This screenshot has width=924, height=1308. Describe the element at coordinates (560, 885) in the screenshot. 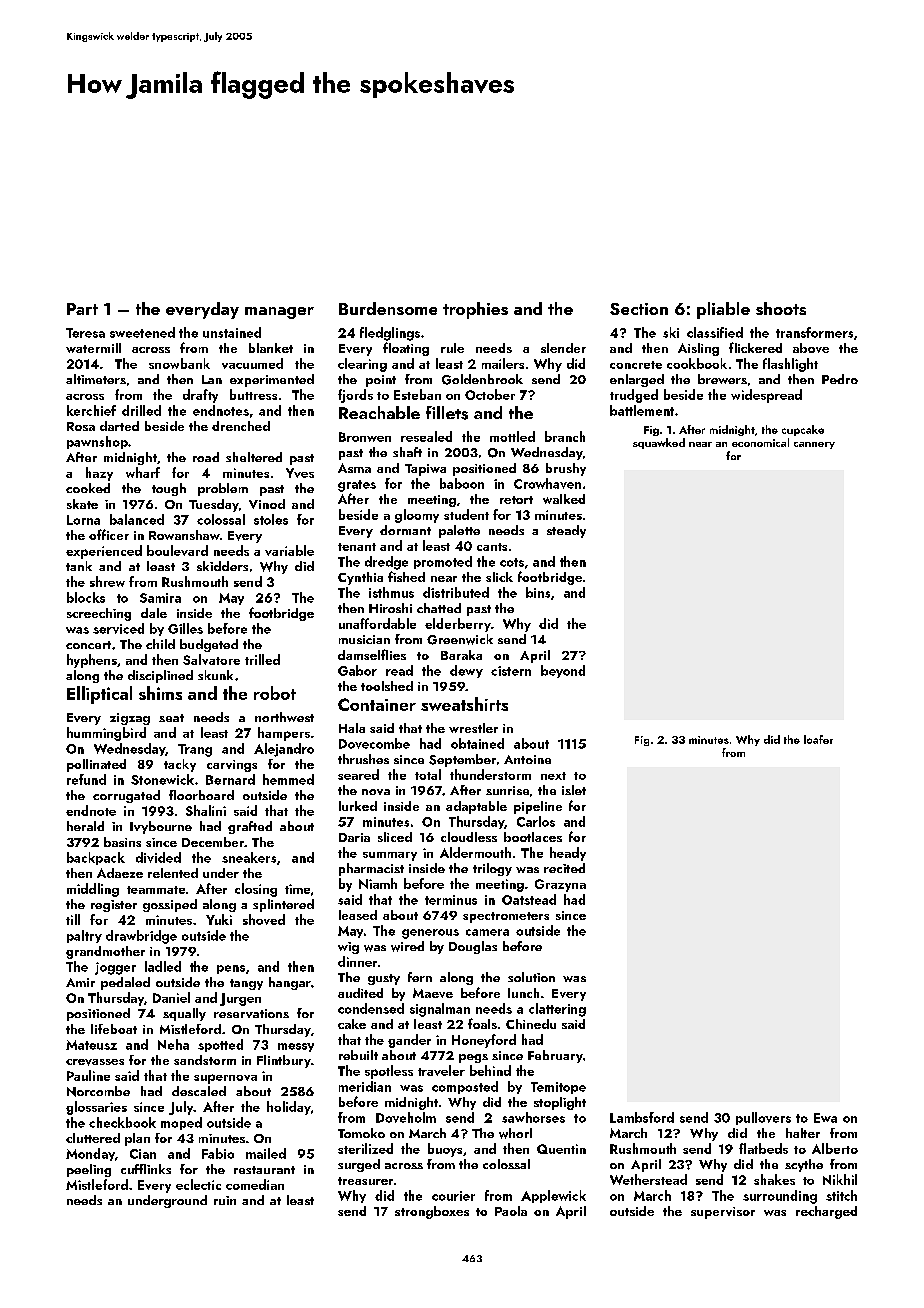

I see `Grazyna` at that location.
